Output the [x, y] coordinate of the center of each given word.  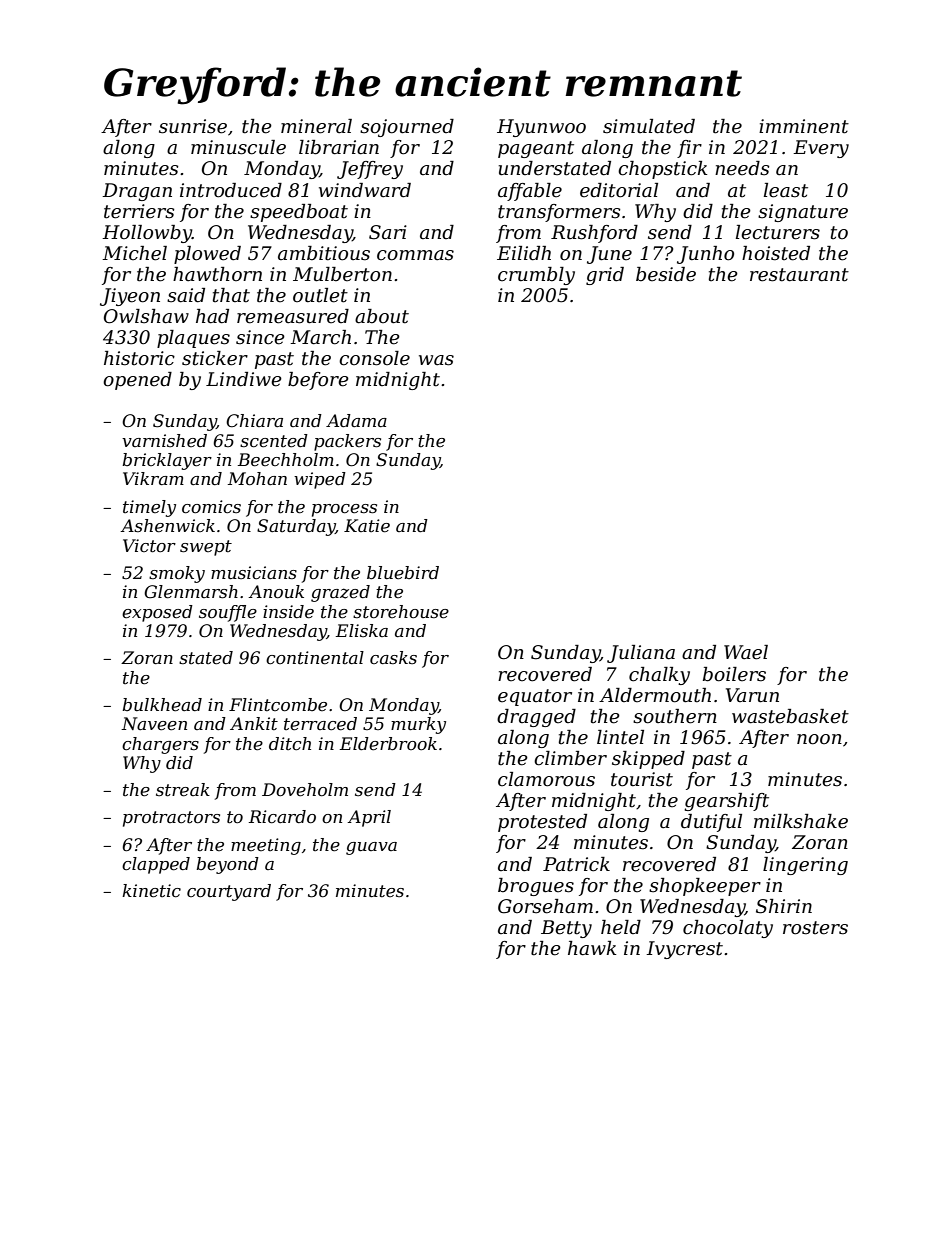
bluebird [403, 573]
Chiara [254, 421]
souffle [228, 613]
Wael [746, 652]
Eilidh [524, 253]
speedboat [299, 213]
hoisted [776, 253]
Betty [566, 929]
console [374, 358]
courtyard [229, 892]
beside [666, 274]
